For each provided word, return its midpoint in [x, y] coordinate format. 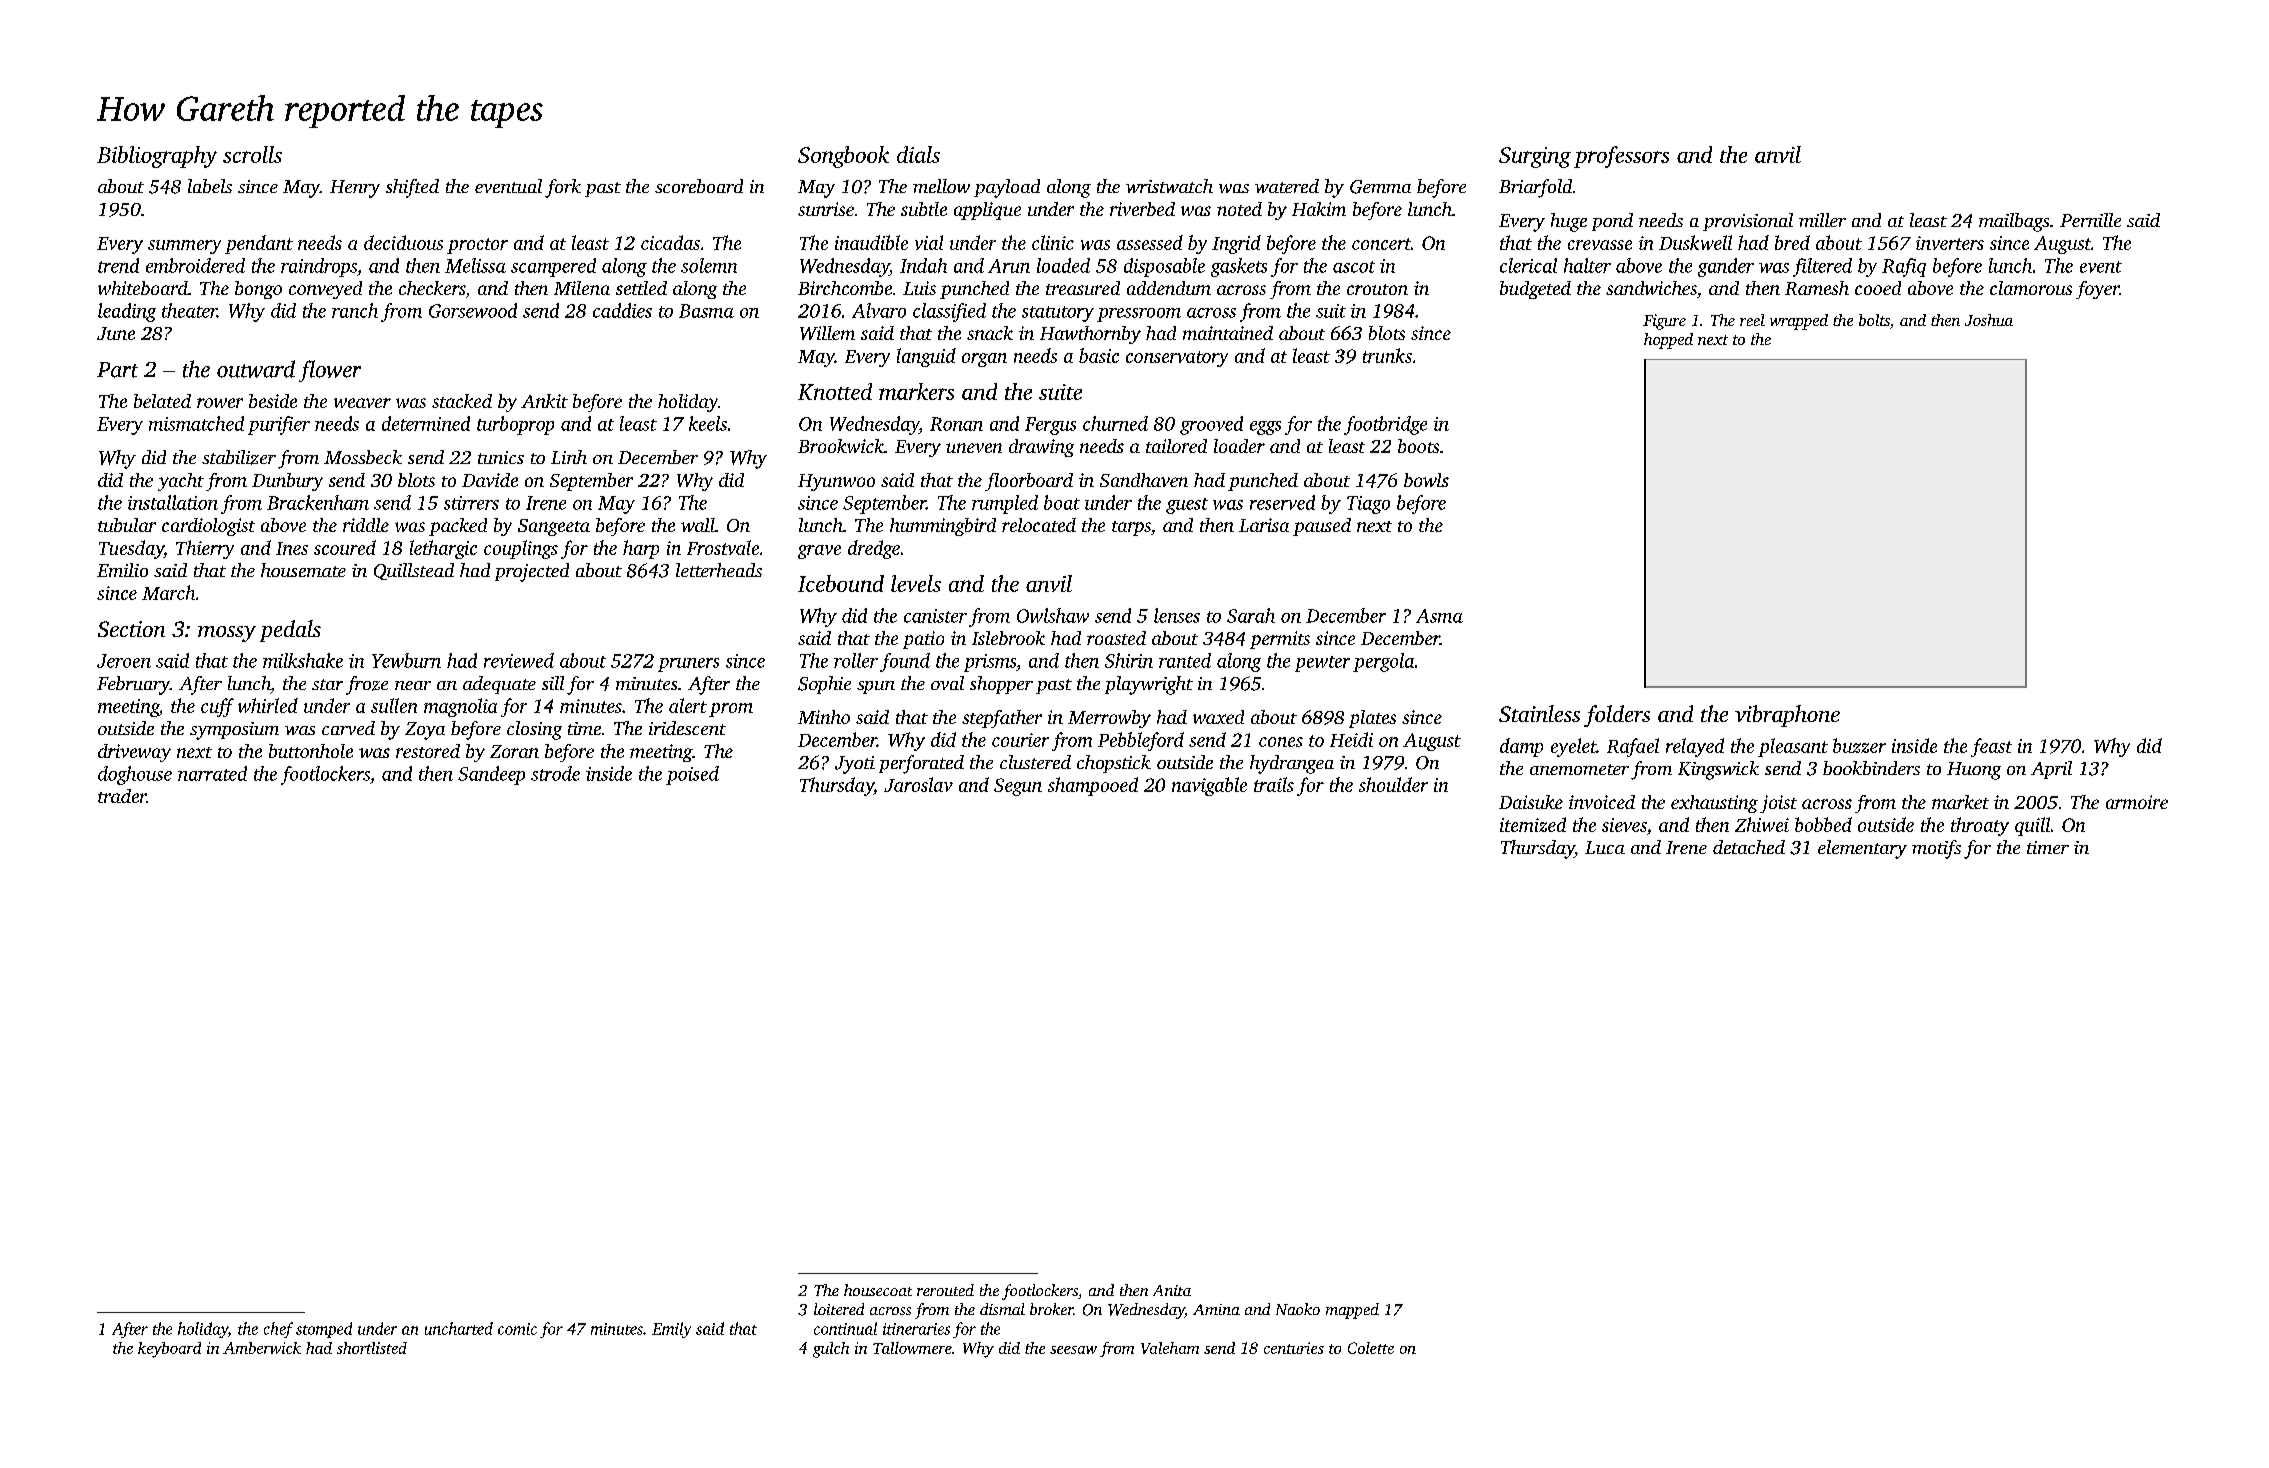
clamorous [2031, 288]
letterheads [719, 570]
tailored [1176, 446]
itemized [1533, 824]
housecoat [878, 1290]
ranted [1185, 660]
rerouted [945, 1290]
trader [122, 796]
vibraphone [1787, 716]
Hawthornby [1090, 335]
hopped [1668, 341]
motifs [1936, 849]
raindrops [319, 267]
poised [692, 775]
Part [117, 370]
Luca [1605, 847]
